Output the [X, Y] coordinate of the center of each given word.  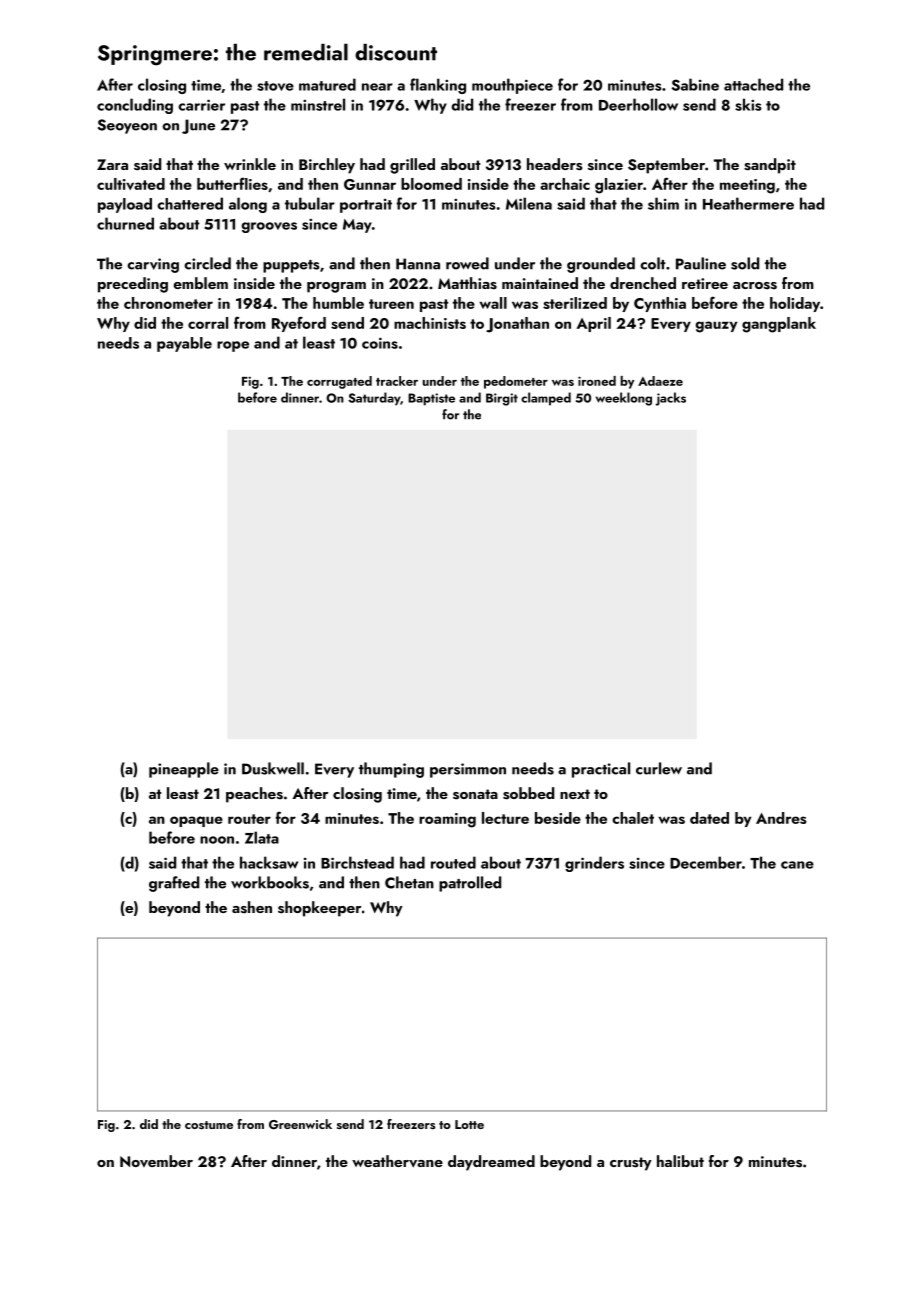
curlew [659, 768]
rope [233, 346]
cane [797, 865]
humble [338, 303]
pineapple [184, 770]
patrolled [470, 884]
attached [753, 84]
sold [745, 263]
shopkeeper [319, 909]
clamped [546, 399]
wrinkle [250, 164]
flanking [438, 86]
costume [209, 1125]
